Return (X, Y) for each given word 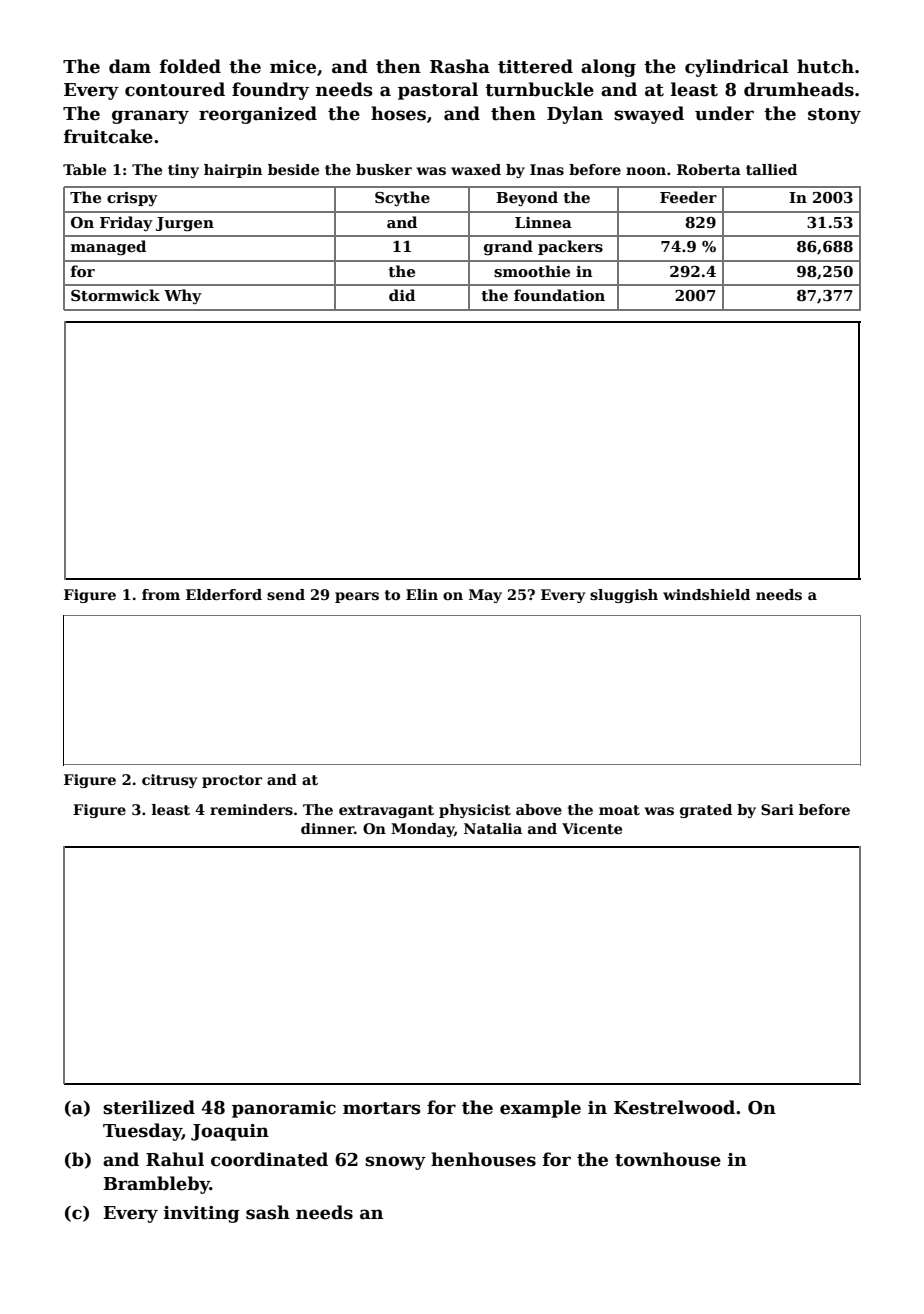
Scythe (402, 199)
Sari (777, 809)
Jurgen (185, 224)
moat (619, 810)
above (539, 809)
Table (84, 169)
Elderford (224, 594)
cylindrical (737, 68)
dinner (327, 828)
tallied (771, 169)
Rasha (460, 66)
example (540, 1109)
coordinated (269, 1159)
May (485, 596)
